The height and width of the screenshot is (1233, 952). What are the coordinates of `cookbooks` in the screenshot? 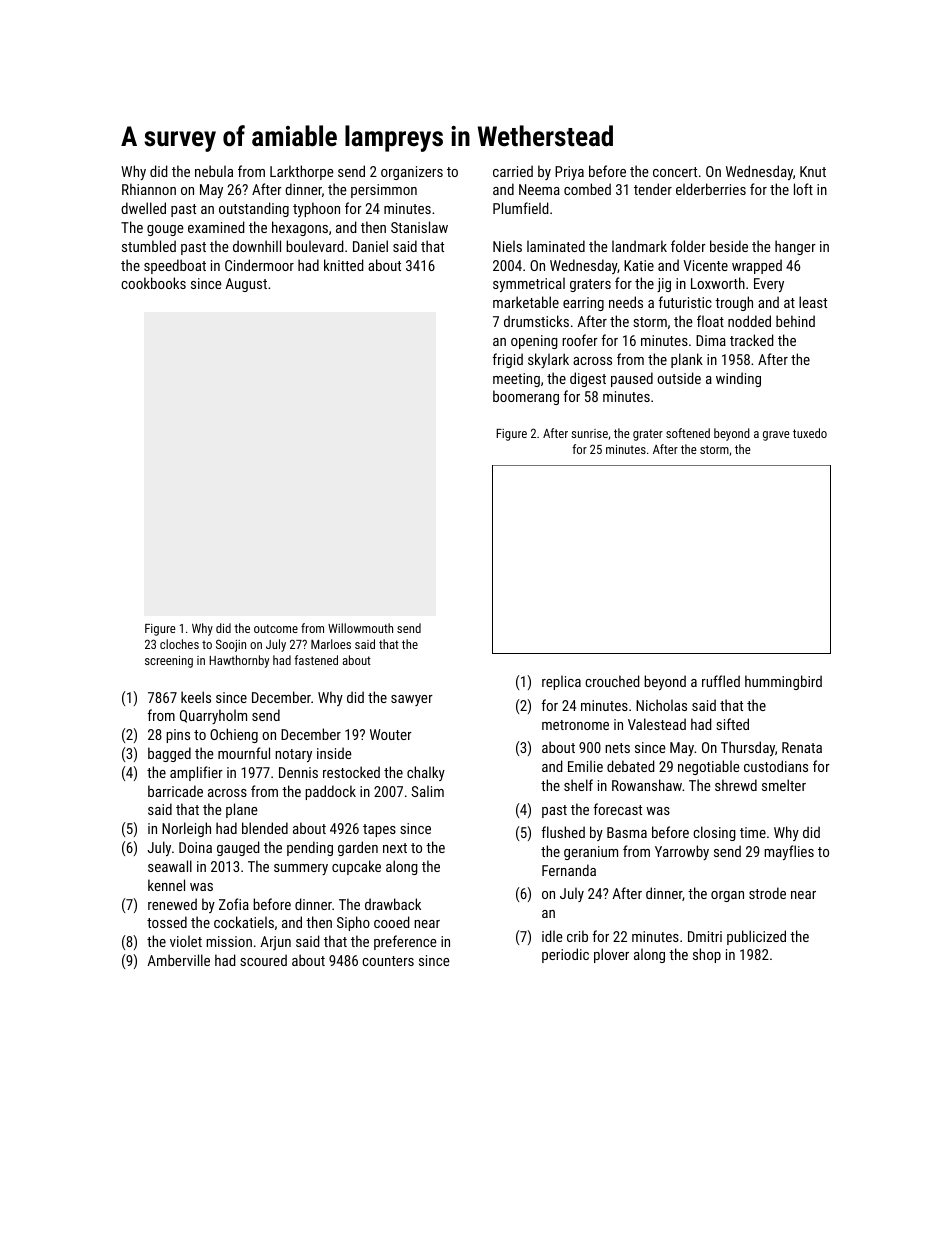 It's located at (153, 283).
